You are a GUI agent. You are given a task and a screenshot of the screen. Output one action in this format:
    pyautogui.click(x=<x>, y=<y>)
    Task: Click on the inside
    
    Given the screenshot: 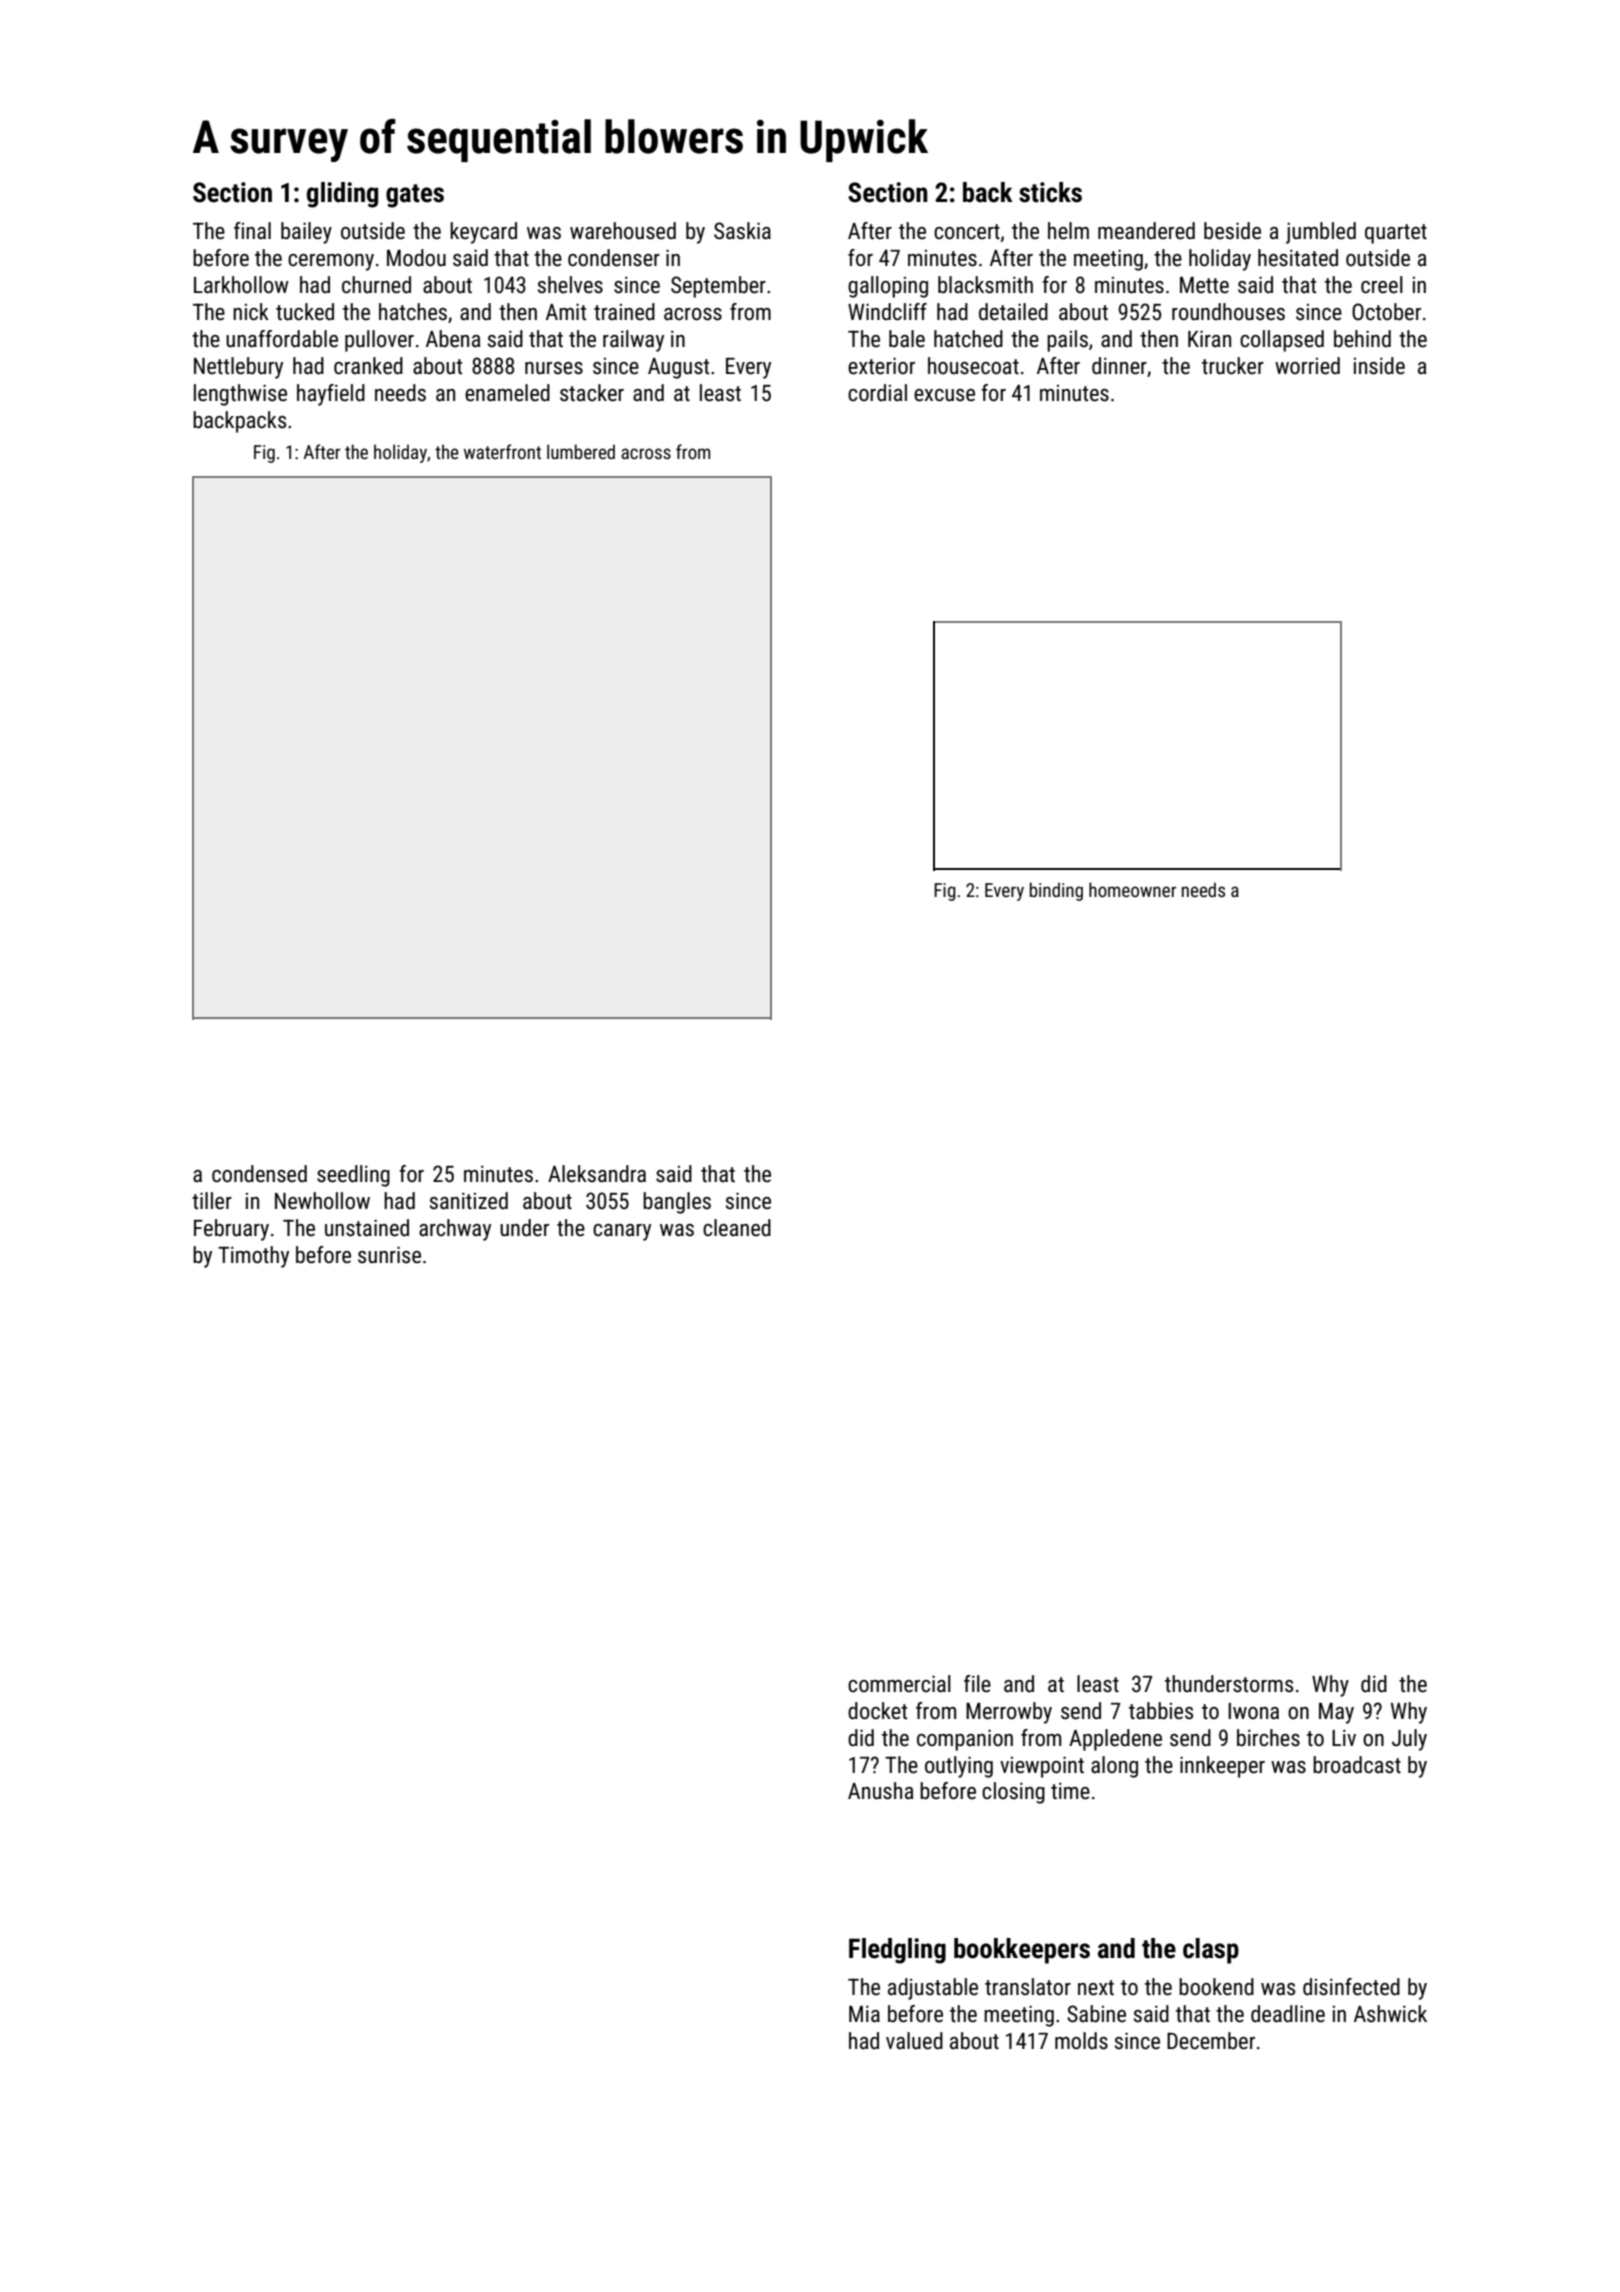 What is the action you would take?
    pyautogui.click(x=1379, y=366)
